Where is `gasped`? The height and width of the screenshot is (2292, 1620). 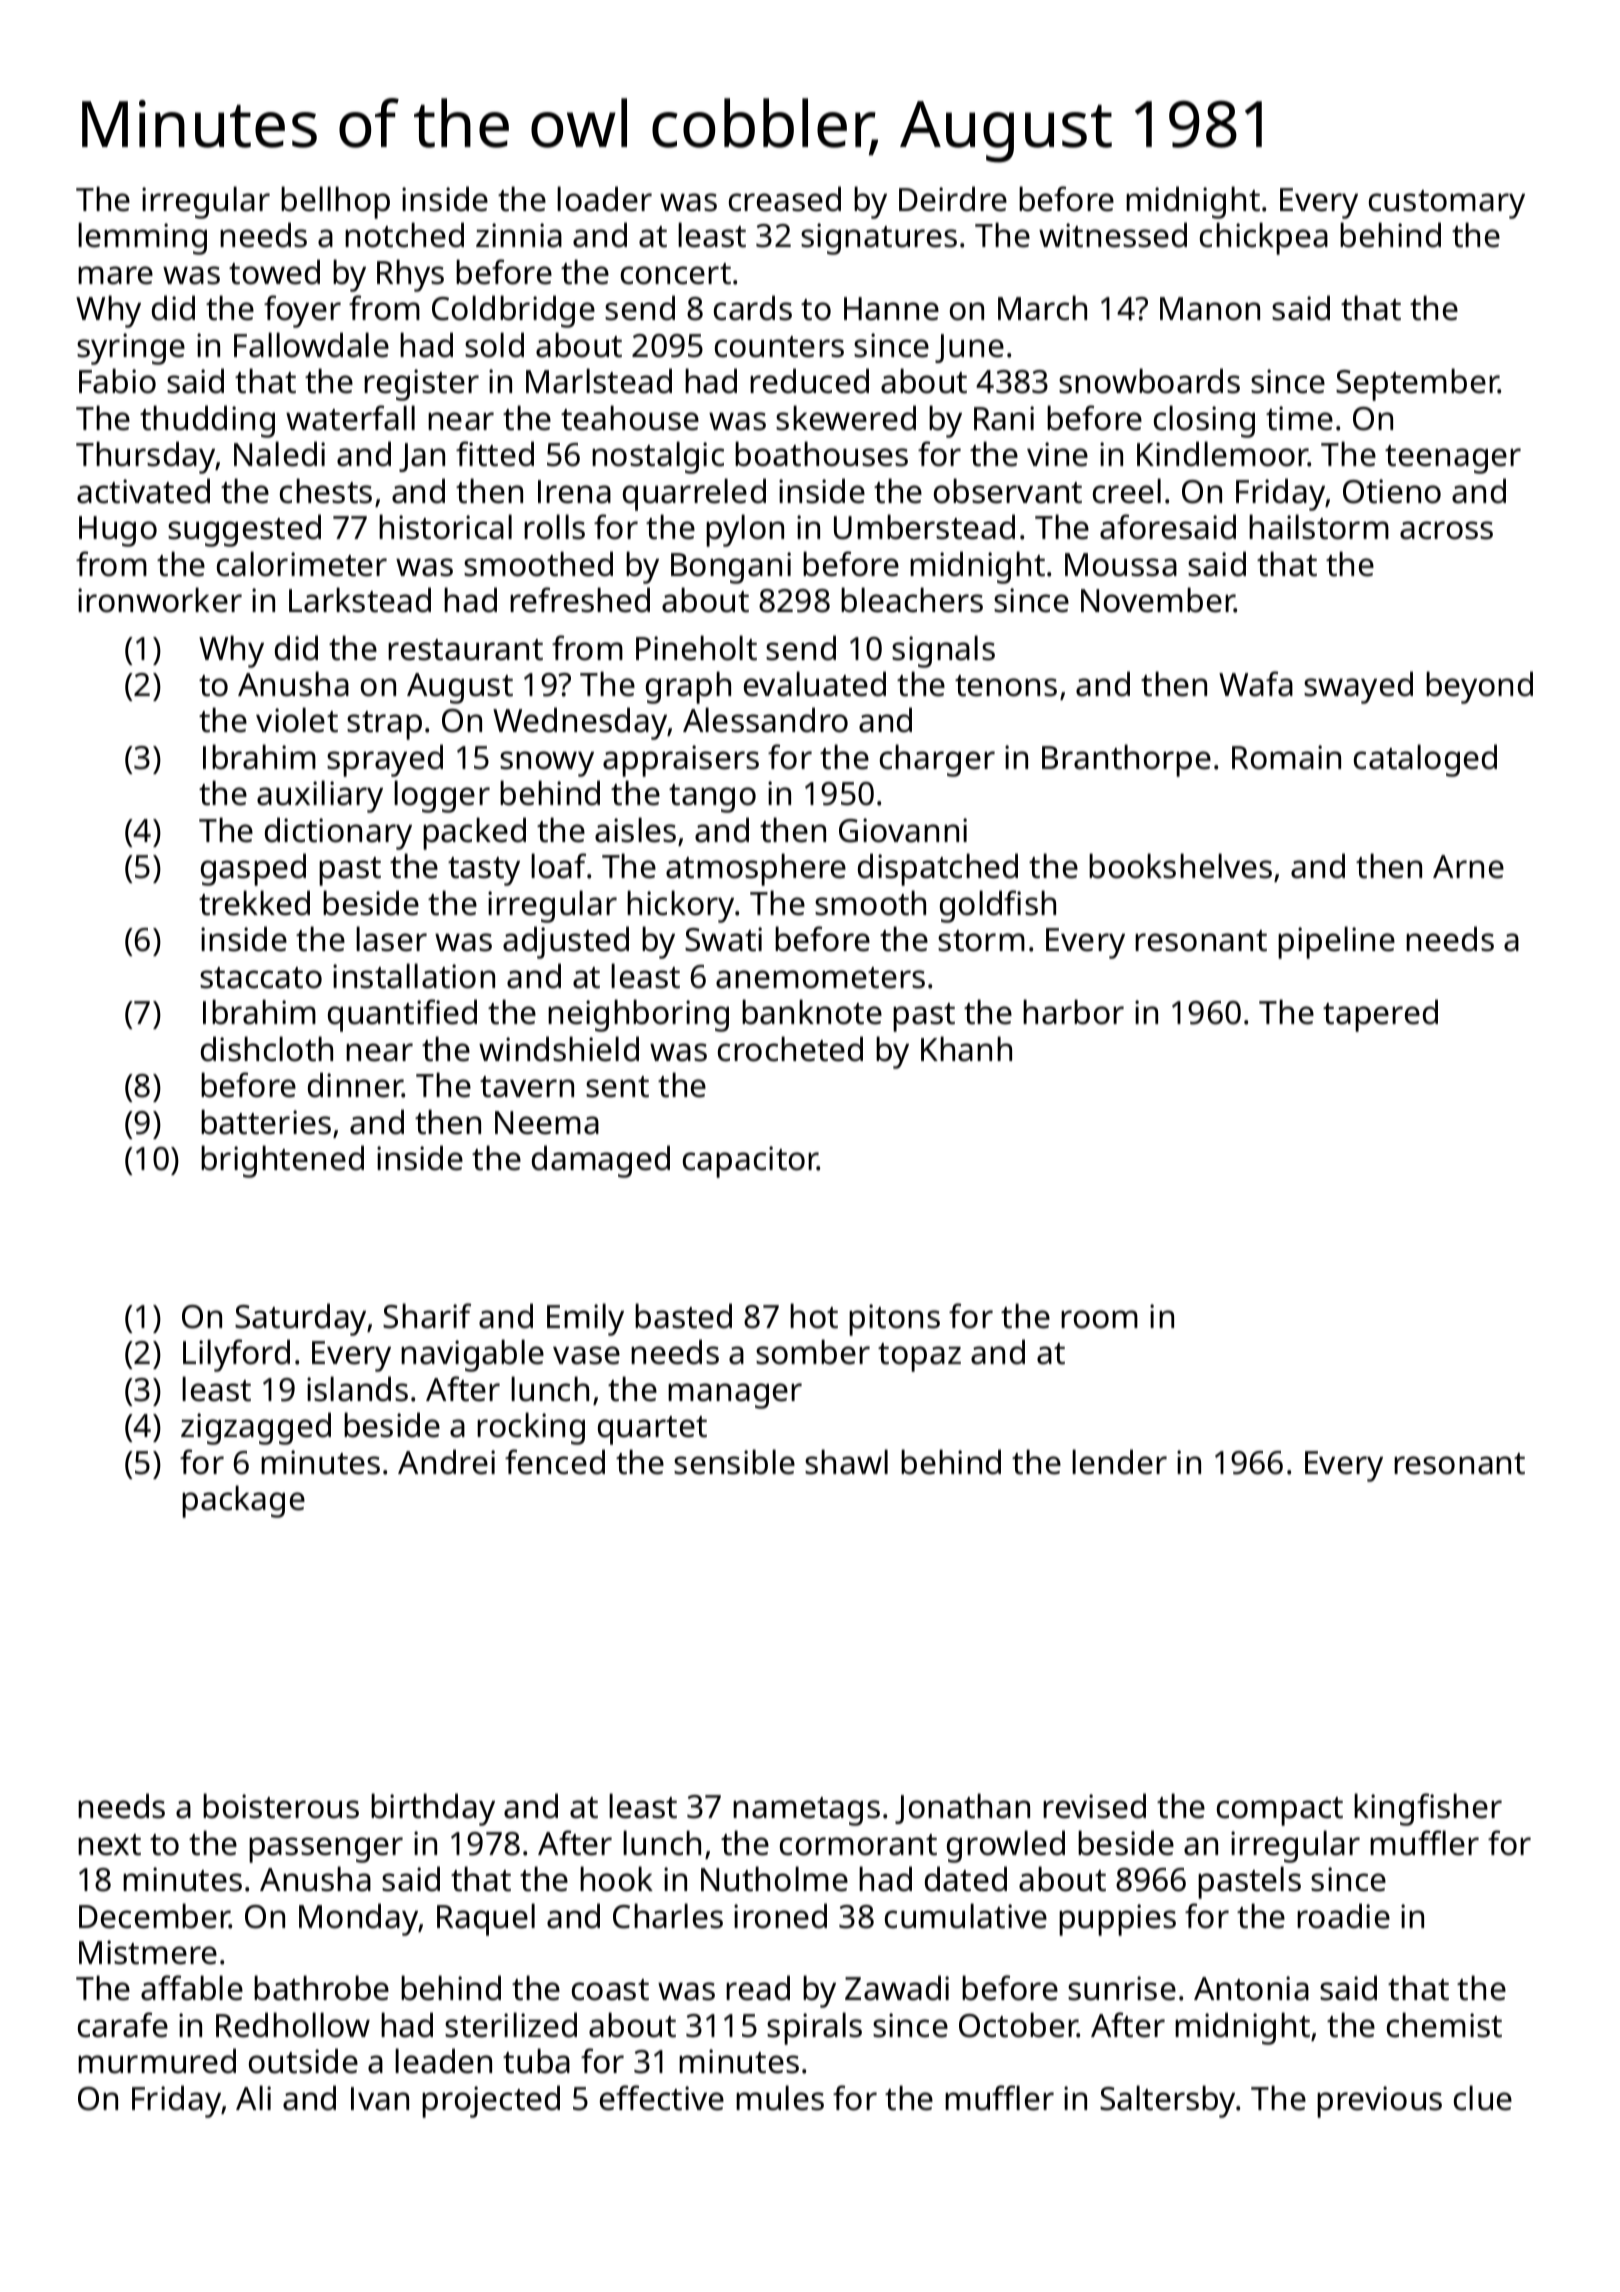
gasped is located at coordinates (253, 869).
